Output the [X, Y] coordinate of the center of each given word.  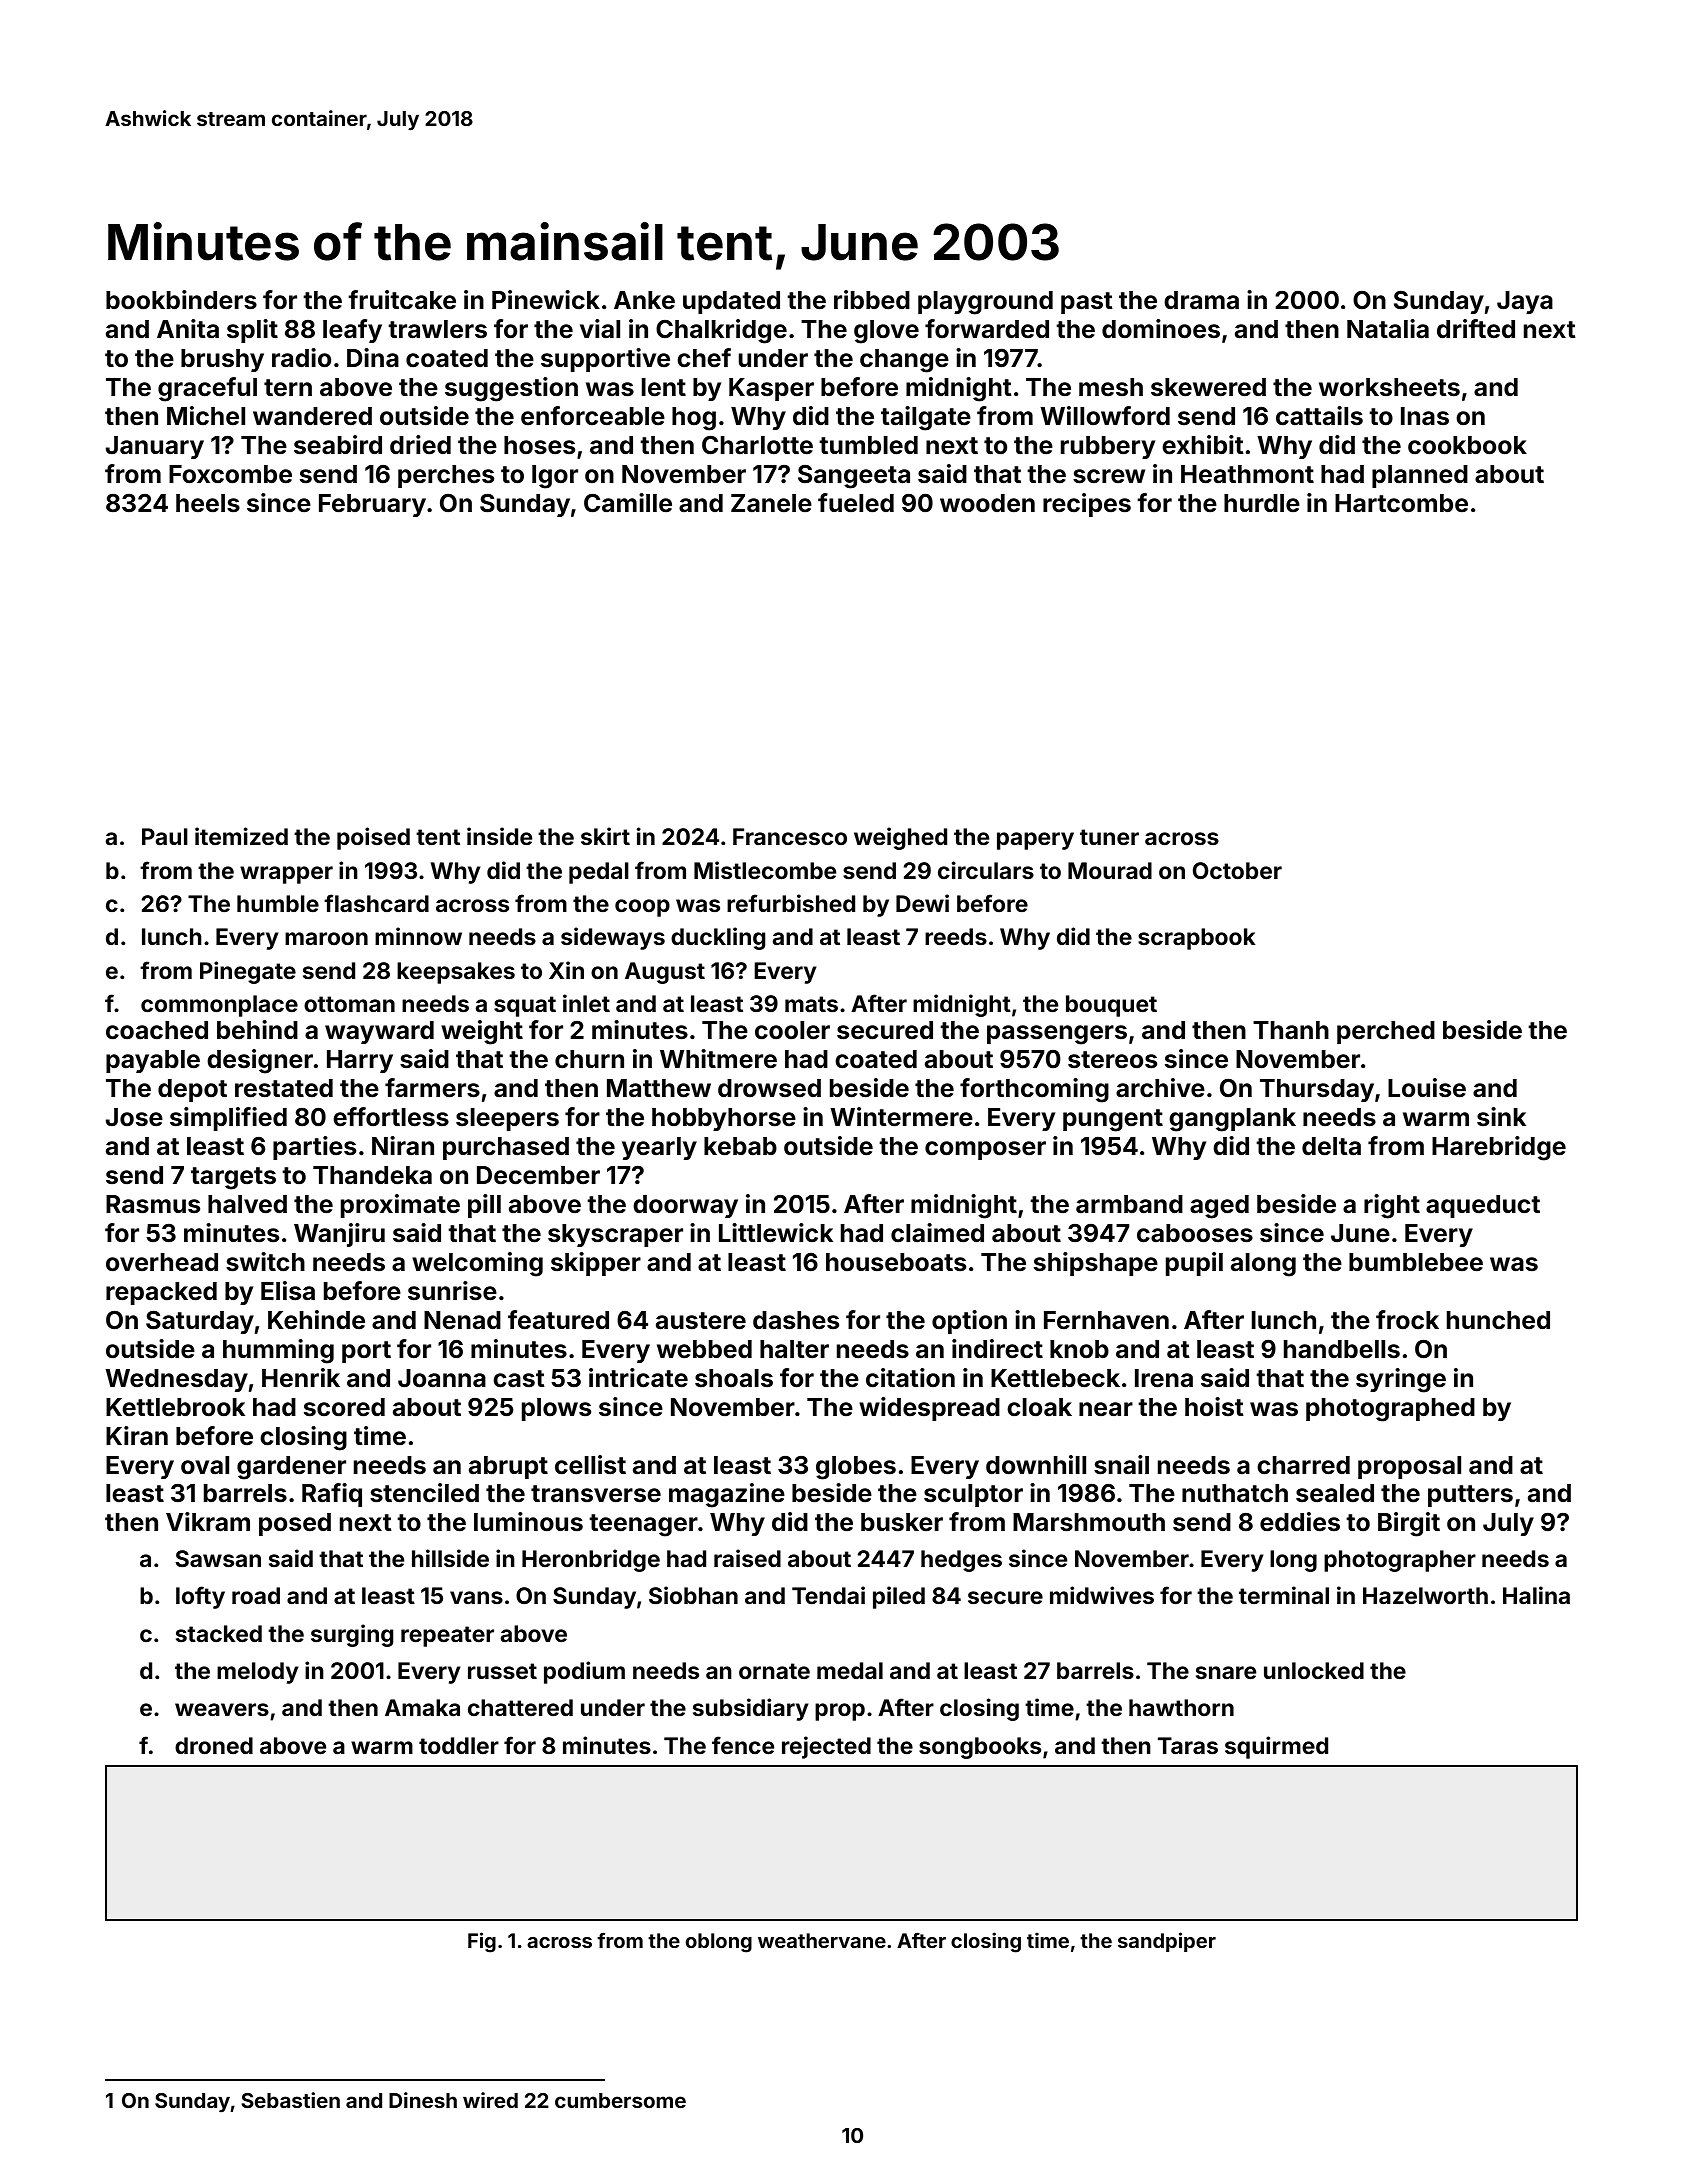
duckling [718, 938]
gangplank [1232, 1120]
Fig [482, 1942]
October [1237, 870]
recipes [1087, 505]
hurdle [1262, 503]
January [155, 447]
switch [265, 1262]
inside [499, 836]
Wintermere [901, 1117]
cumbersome [620, 2100]
